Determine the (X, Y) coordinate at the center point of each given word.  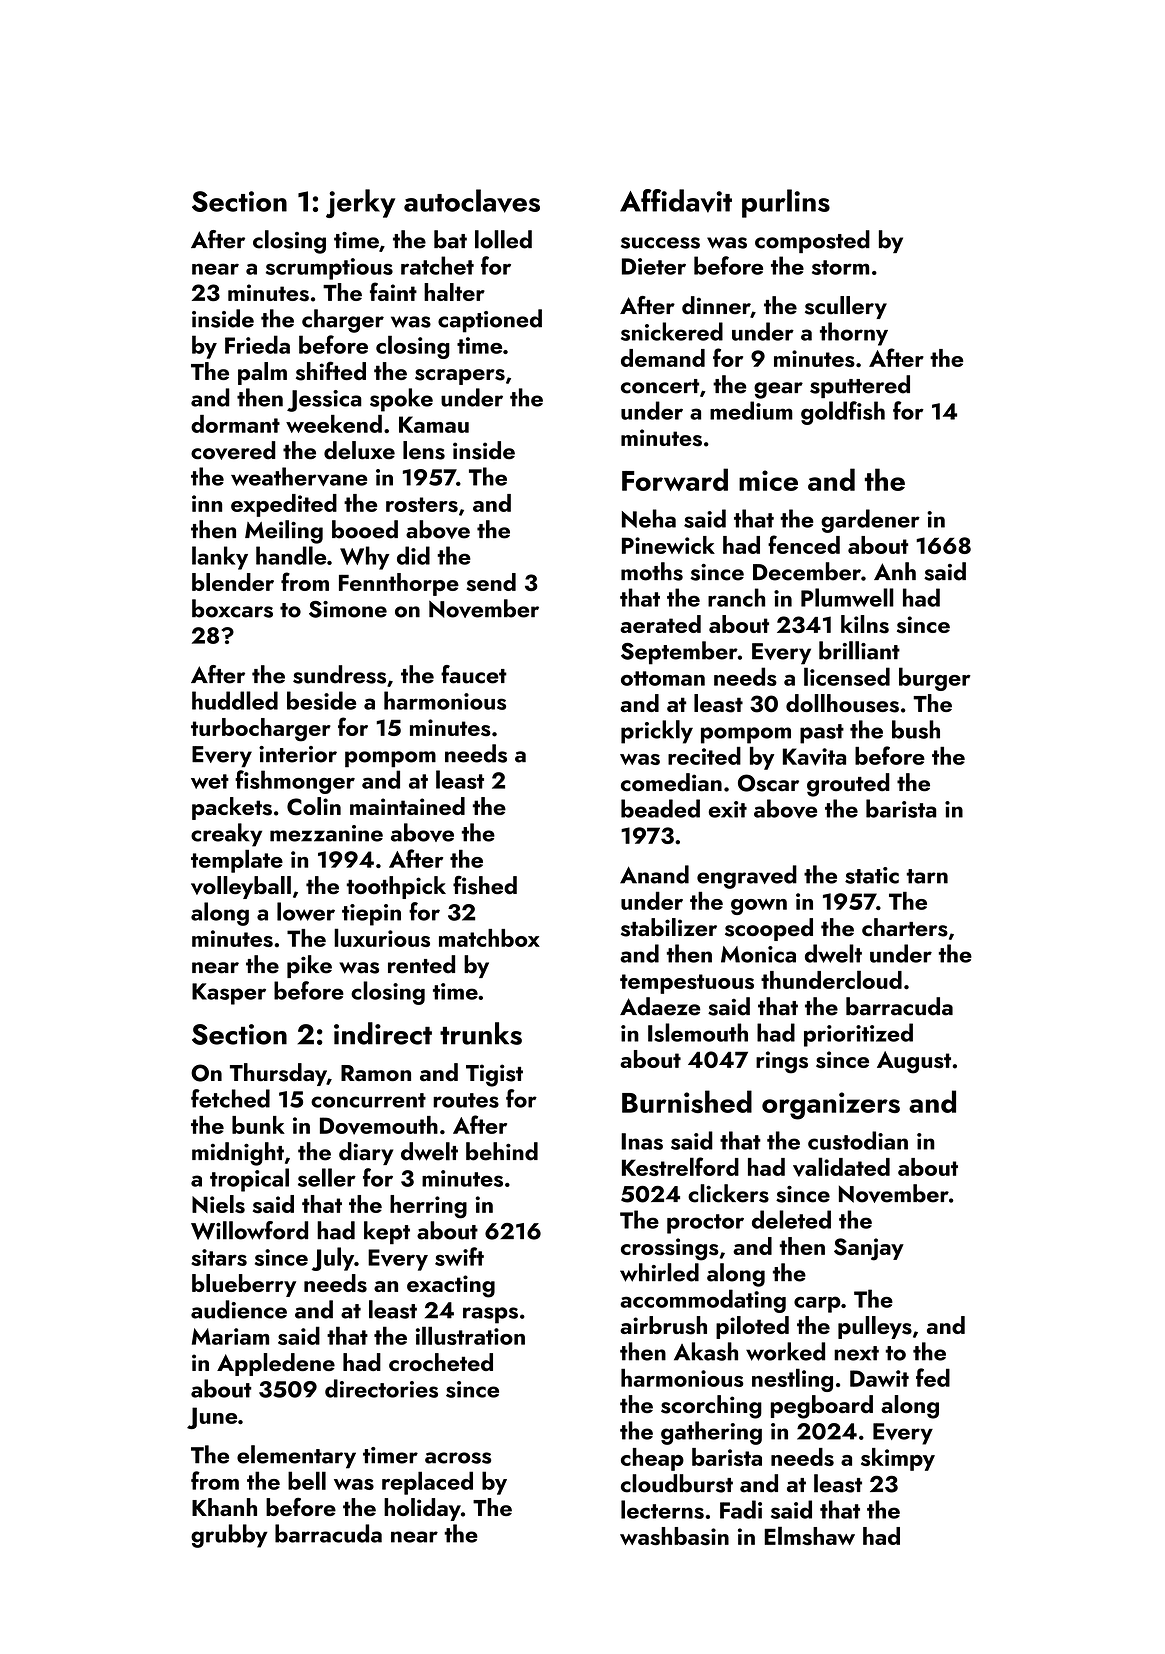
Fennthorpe (399, 584)
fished (485, 885)
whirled (659, 1272)
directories (381, 1388)
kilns (865, 624)
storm (840, 267)
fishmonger (295, 782)
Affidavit (676, 201)
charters (905, 927)
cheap (652, 1459)
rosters (422, 504)
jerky (360, 203)
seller (327, 1177)
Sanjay (869, 1249)
